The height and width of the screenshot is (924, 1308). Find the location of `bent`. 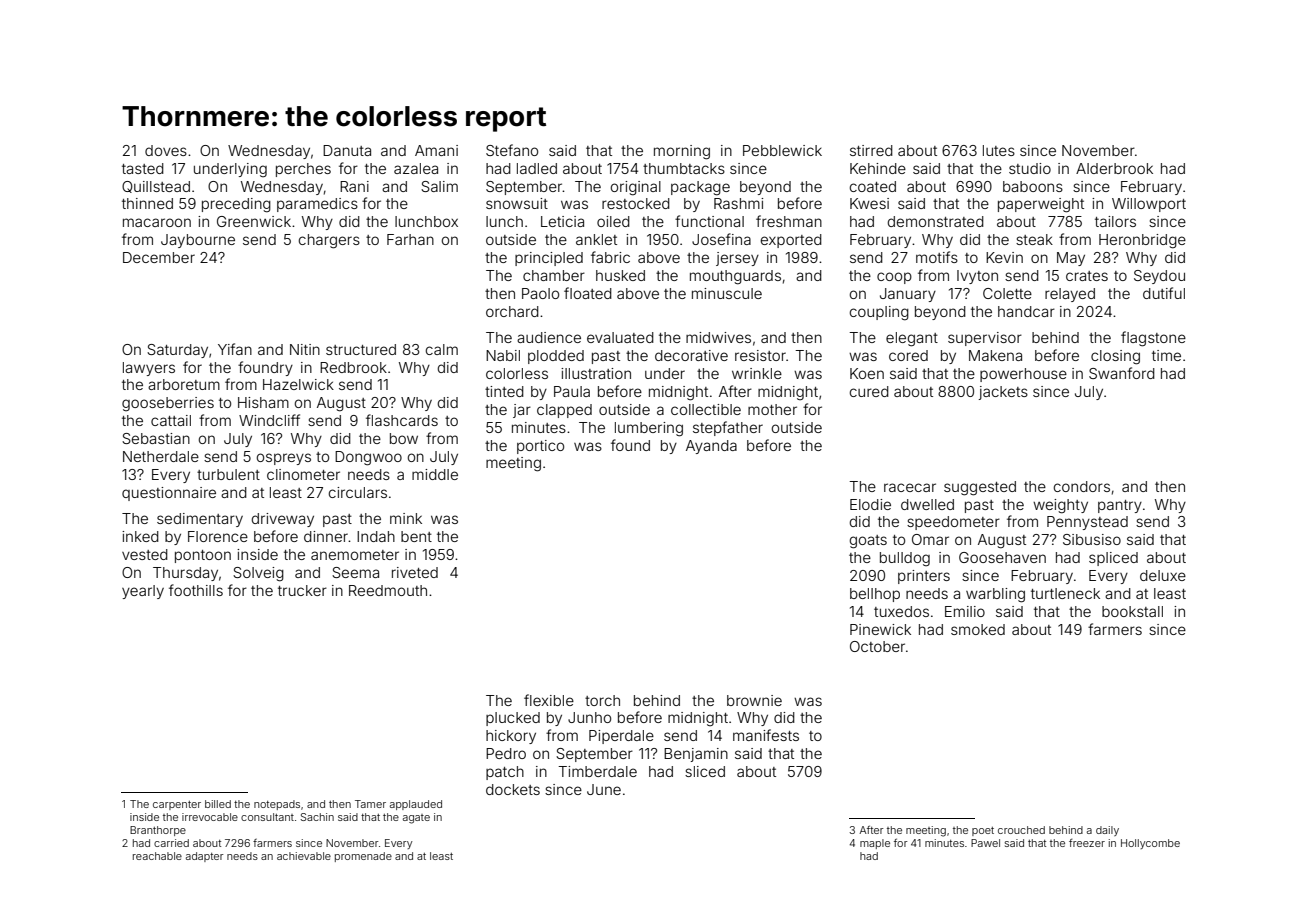

bent is located at coordinates (416, 536).
